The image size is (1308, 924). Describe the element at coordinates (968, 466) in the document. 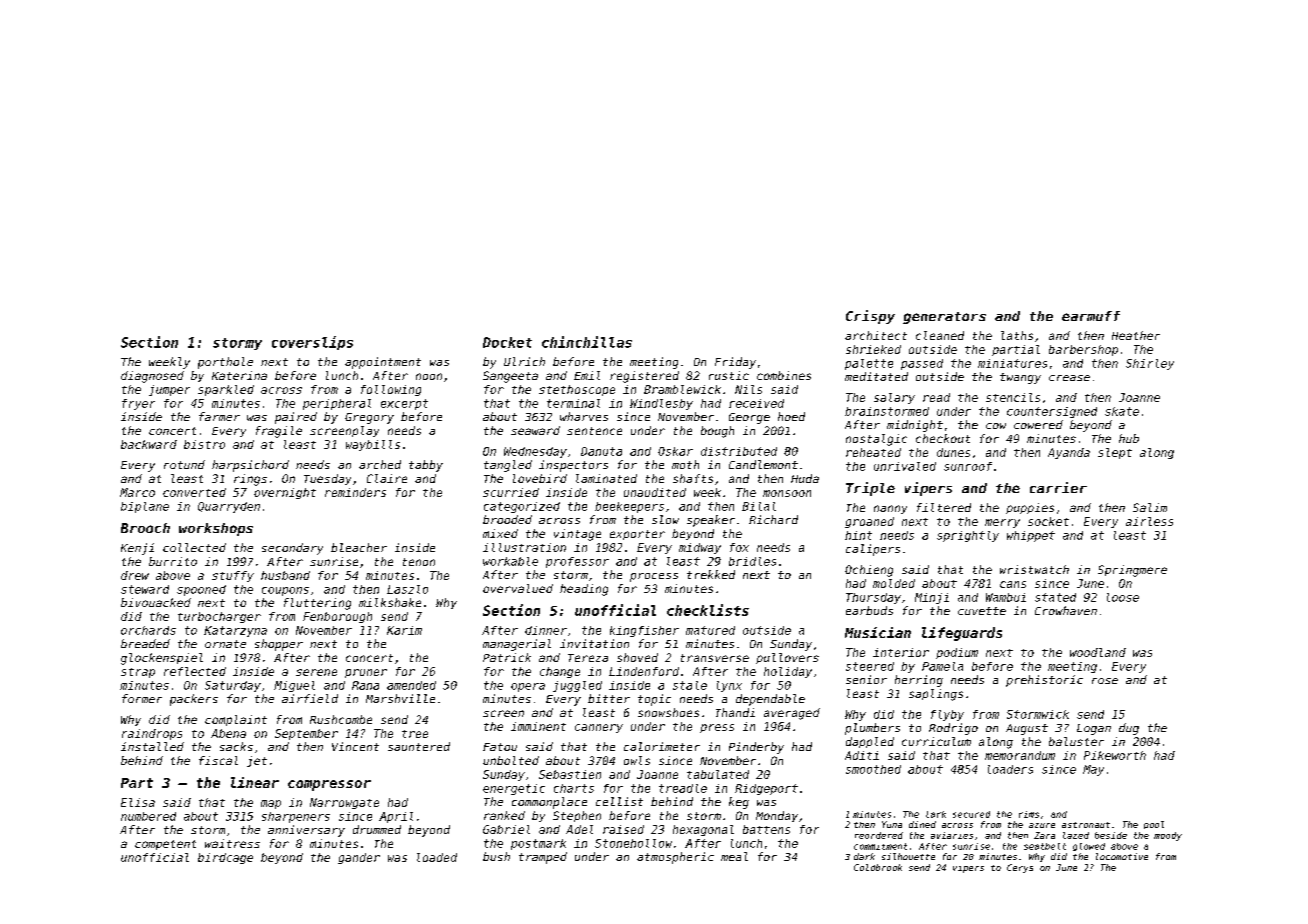

I see `sunroof` at that location.
